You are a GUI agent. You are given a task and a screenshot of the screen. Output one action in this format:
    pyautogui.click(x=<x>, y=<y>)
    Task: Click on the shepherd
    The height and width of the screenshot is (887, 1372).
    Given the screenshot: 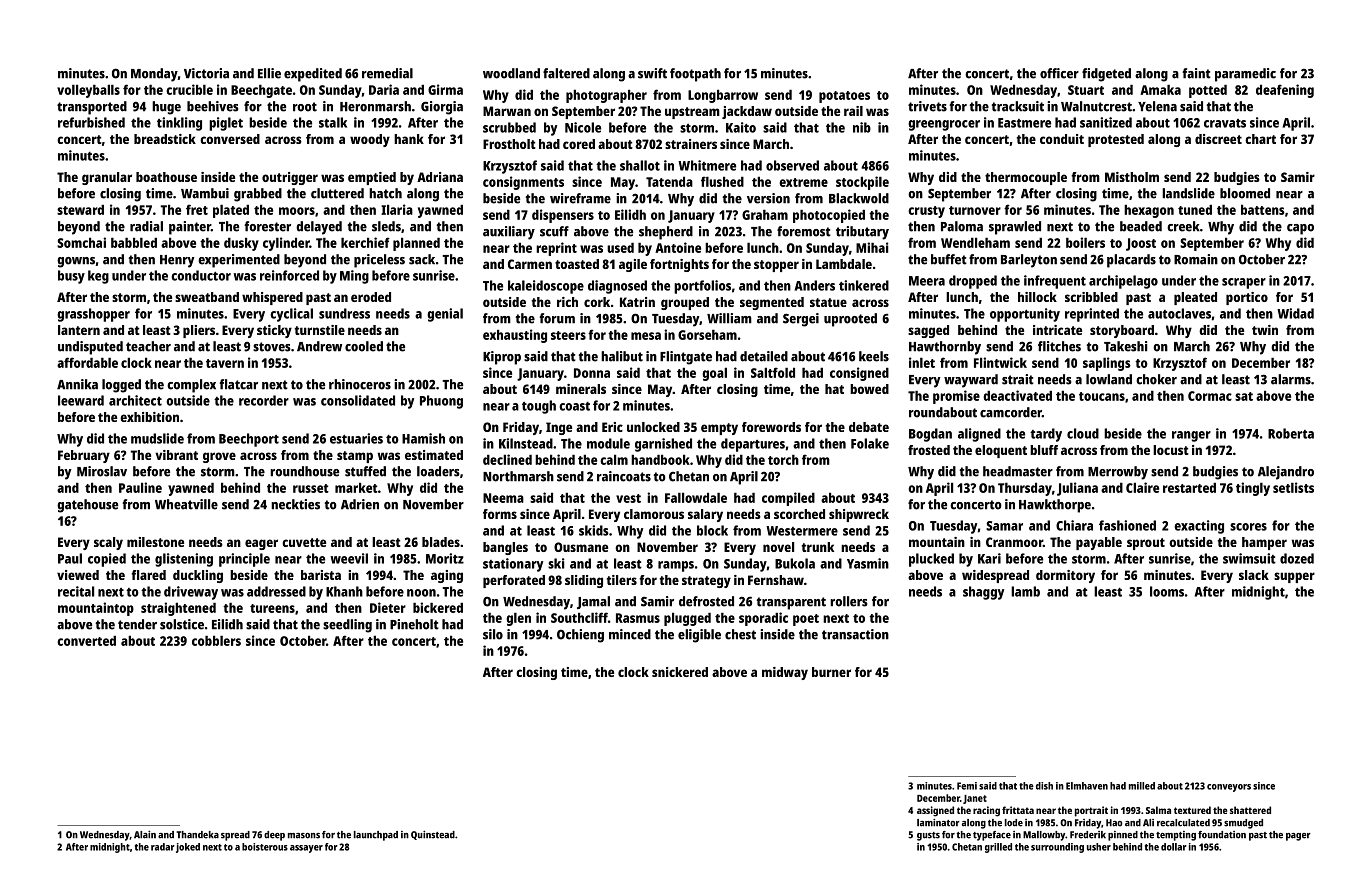 What is the action you would take?
    pyautogui.click(x=666, y=233)
